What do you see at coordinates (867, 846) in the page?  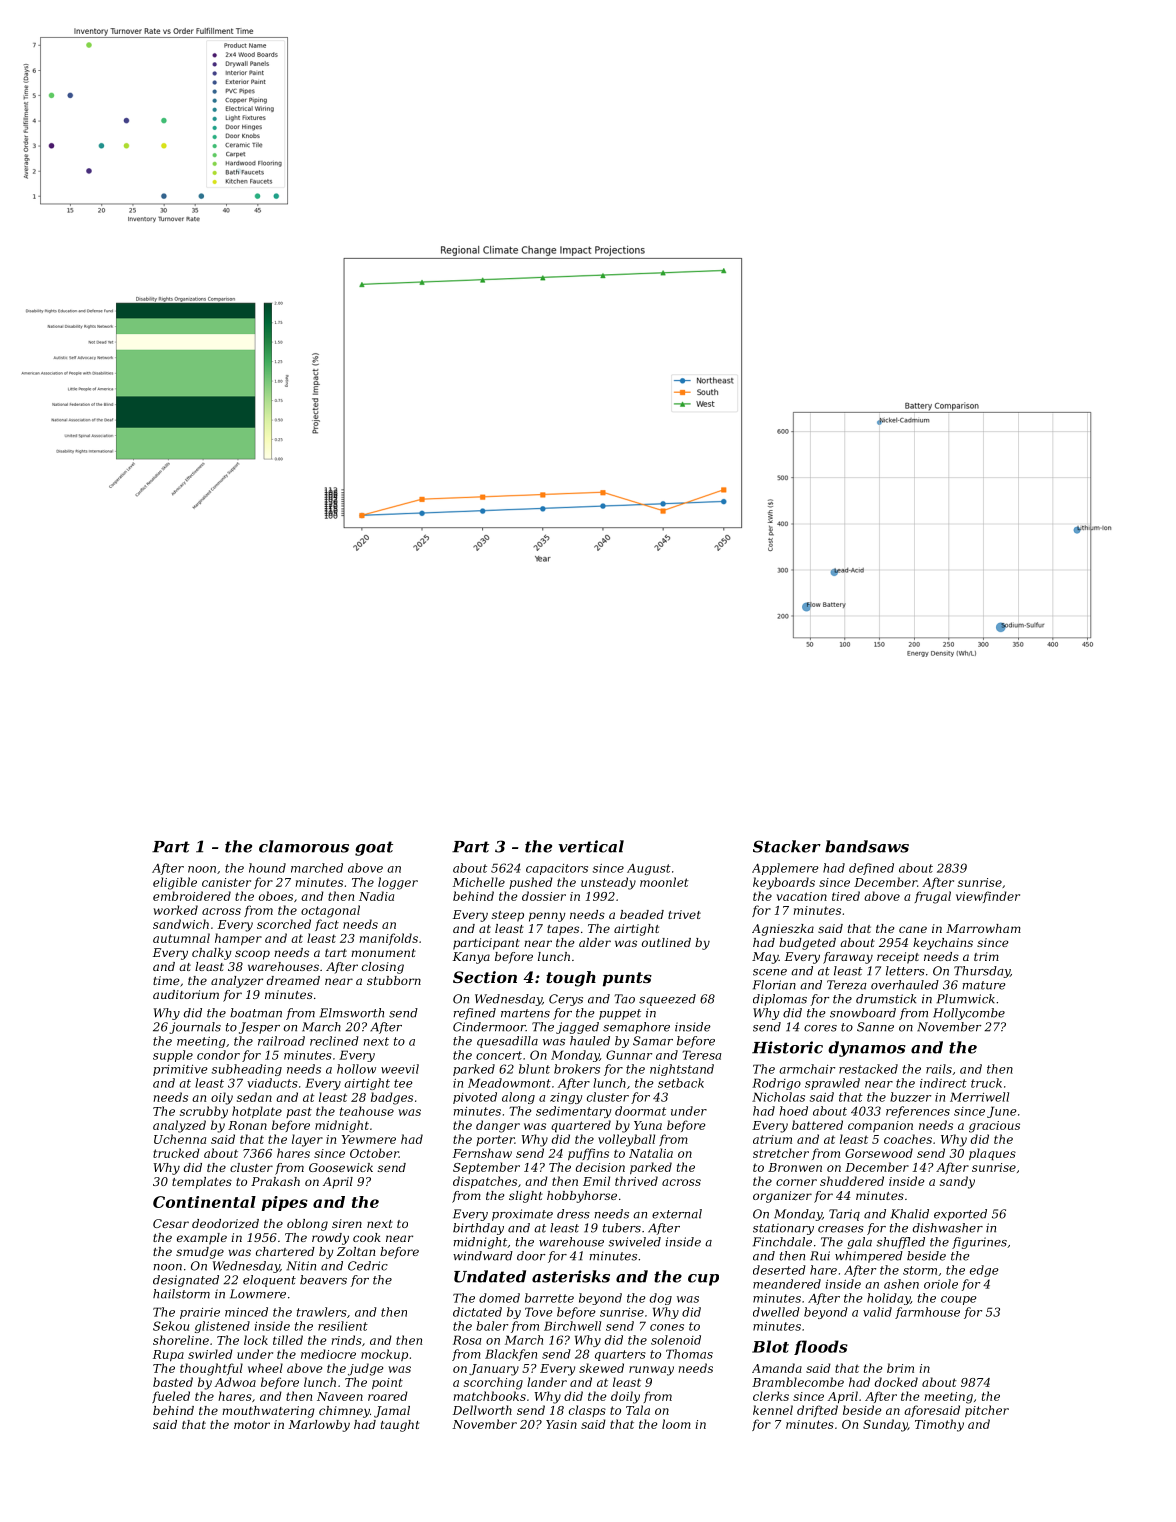 I see `bandsaws` at bounding box center [867, 846].
